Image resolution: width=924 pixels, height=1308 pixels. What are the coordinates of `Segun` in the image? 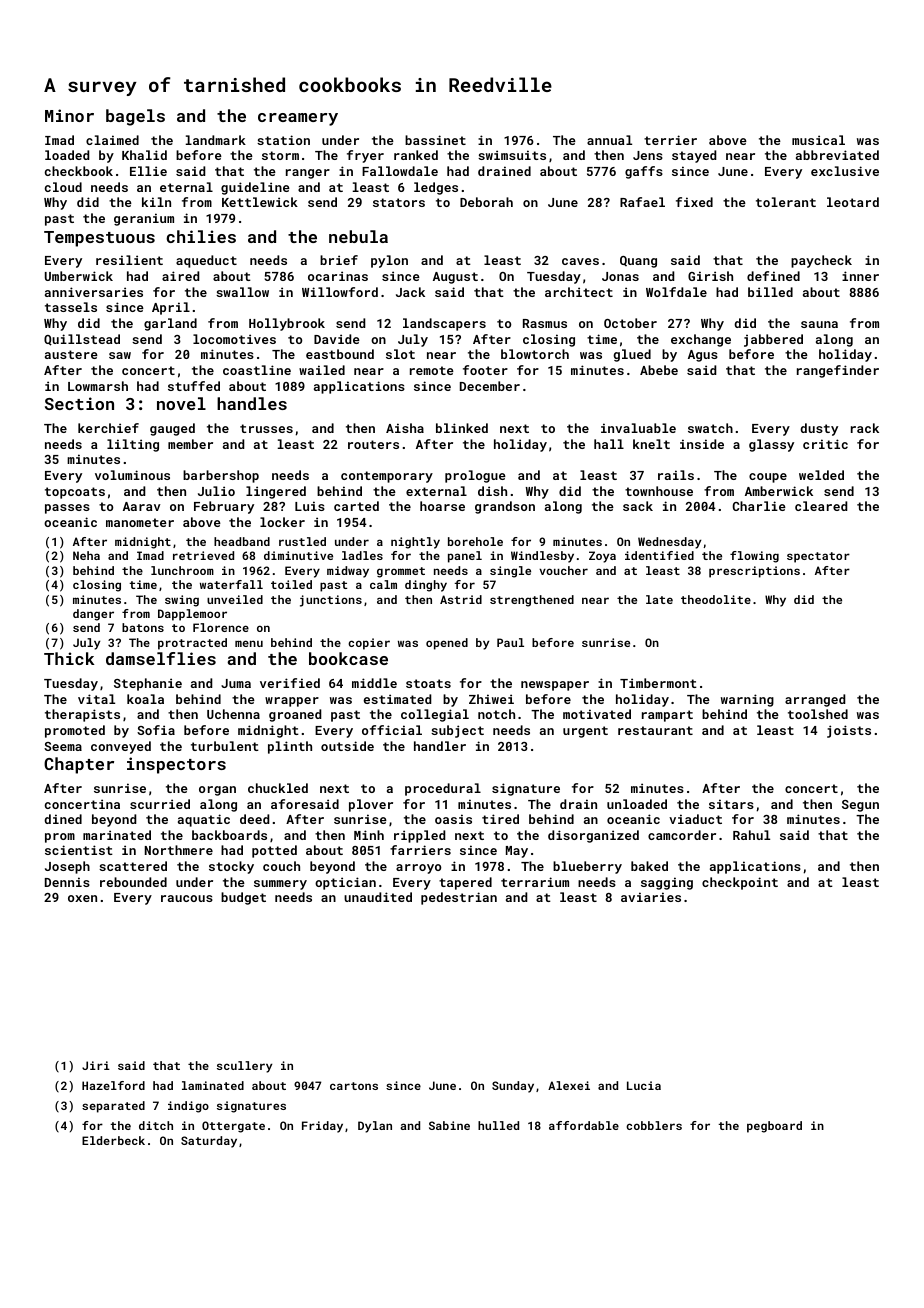 It's located at (860, 806).
